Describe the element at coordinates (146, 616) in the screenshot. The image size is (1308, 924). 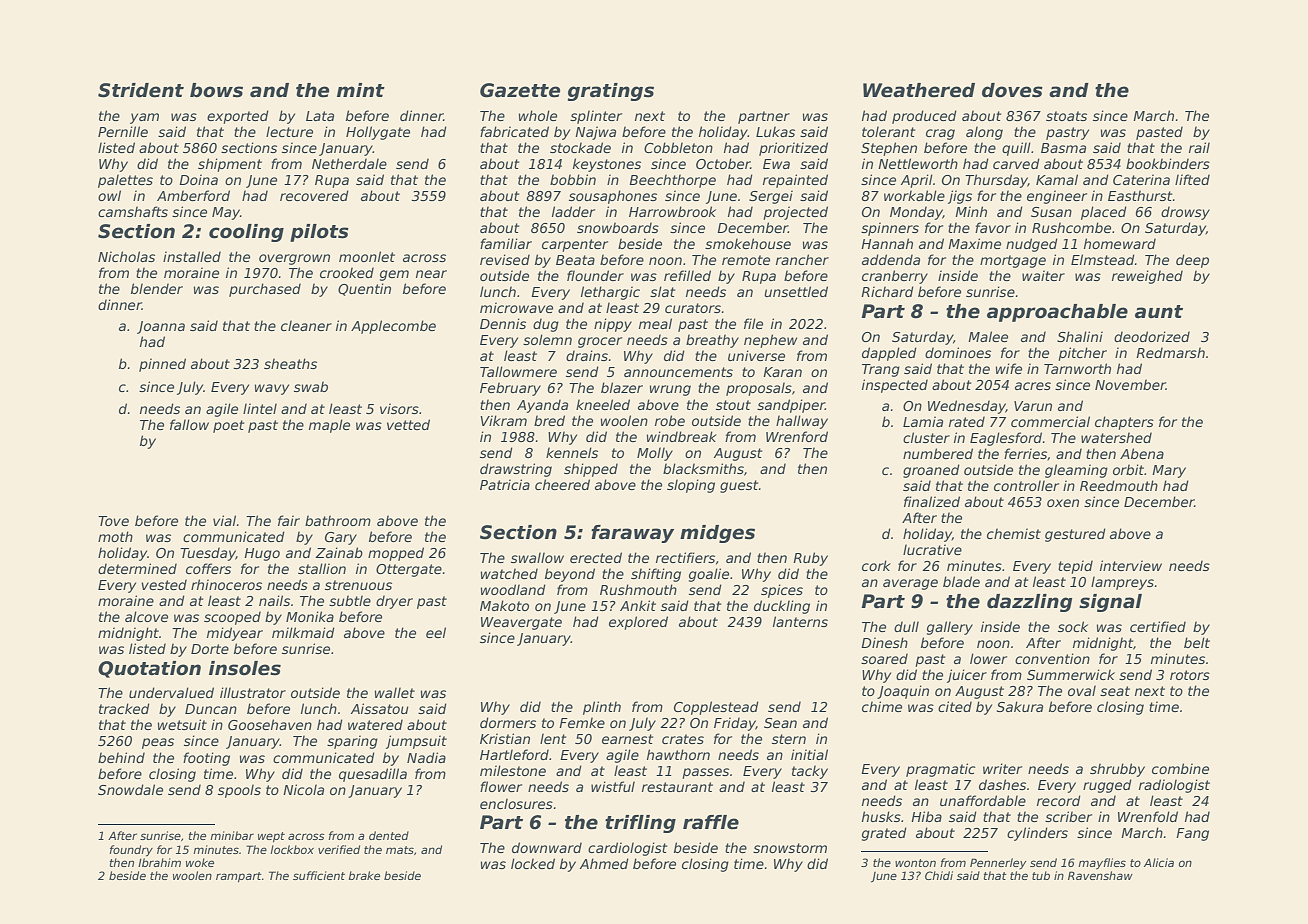
I see `alcove` at that location.
